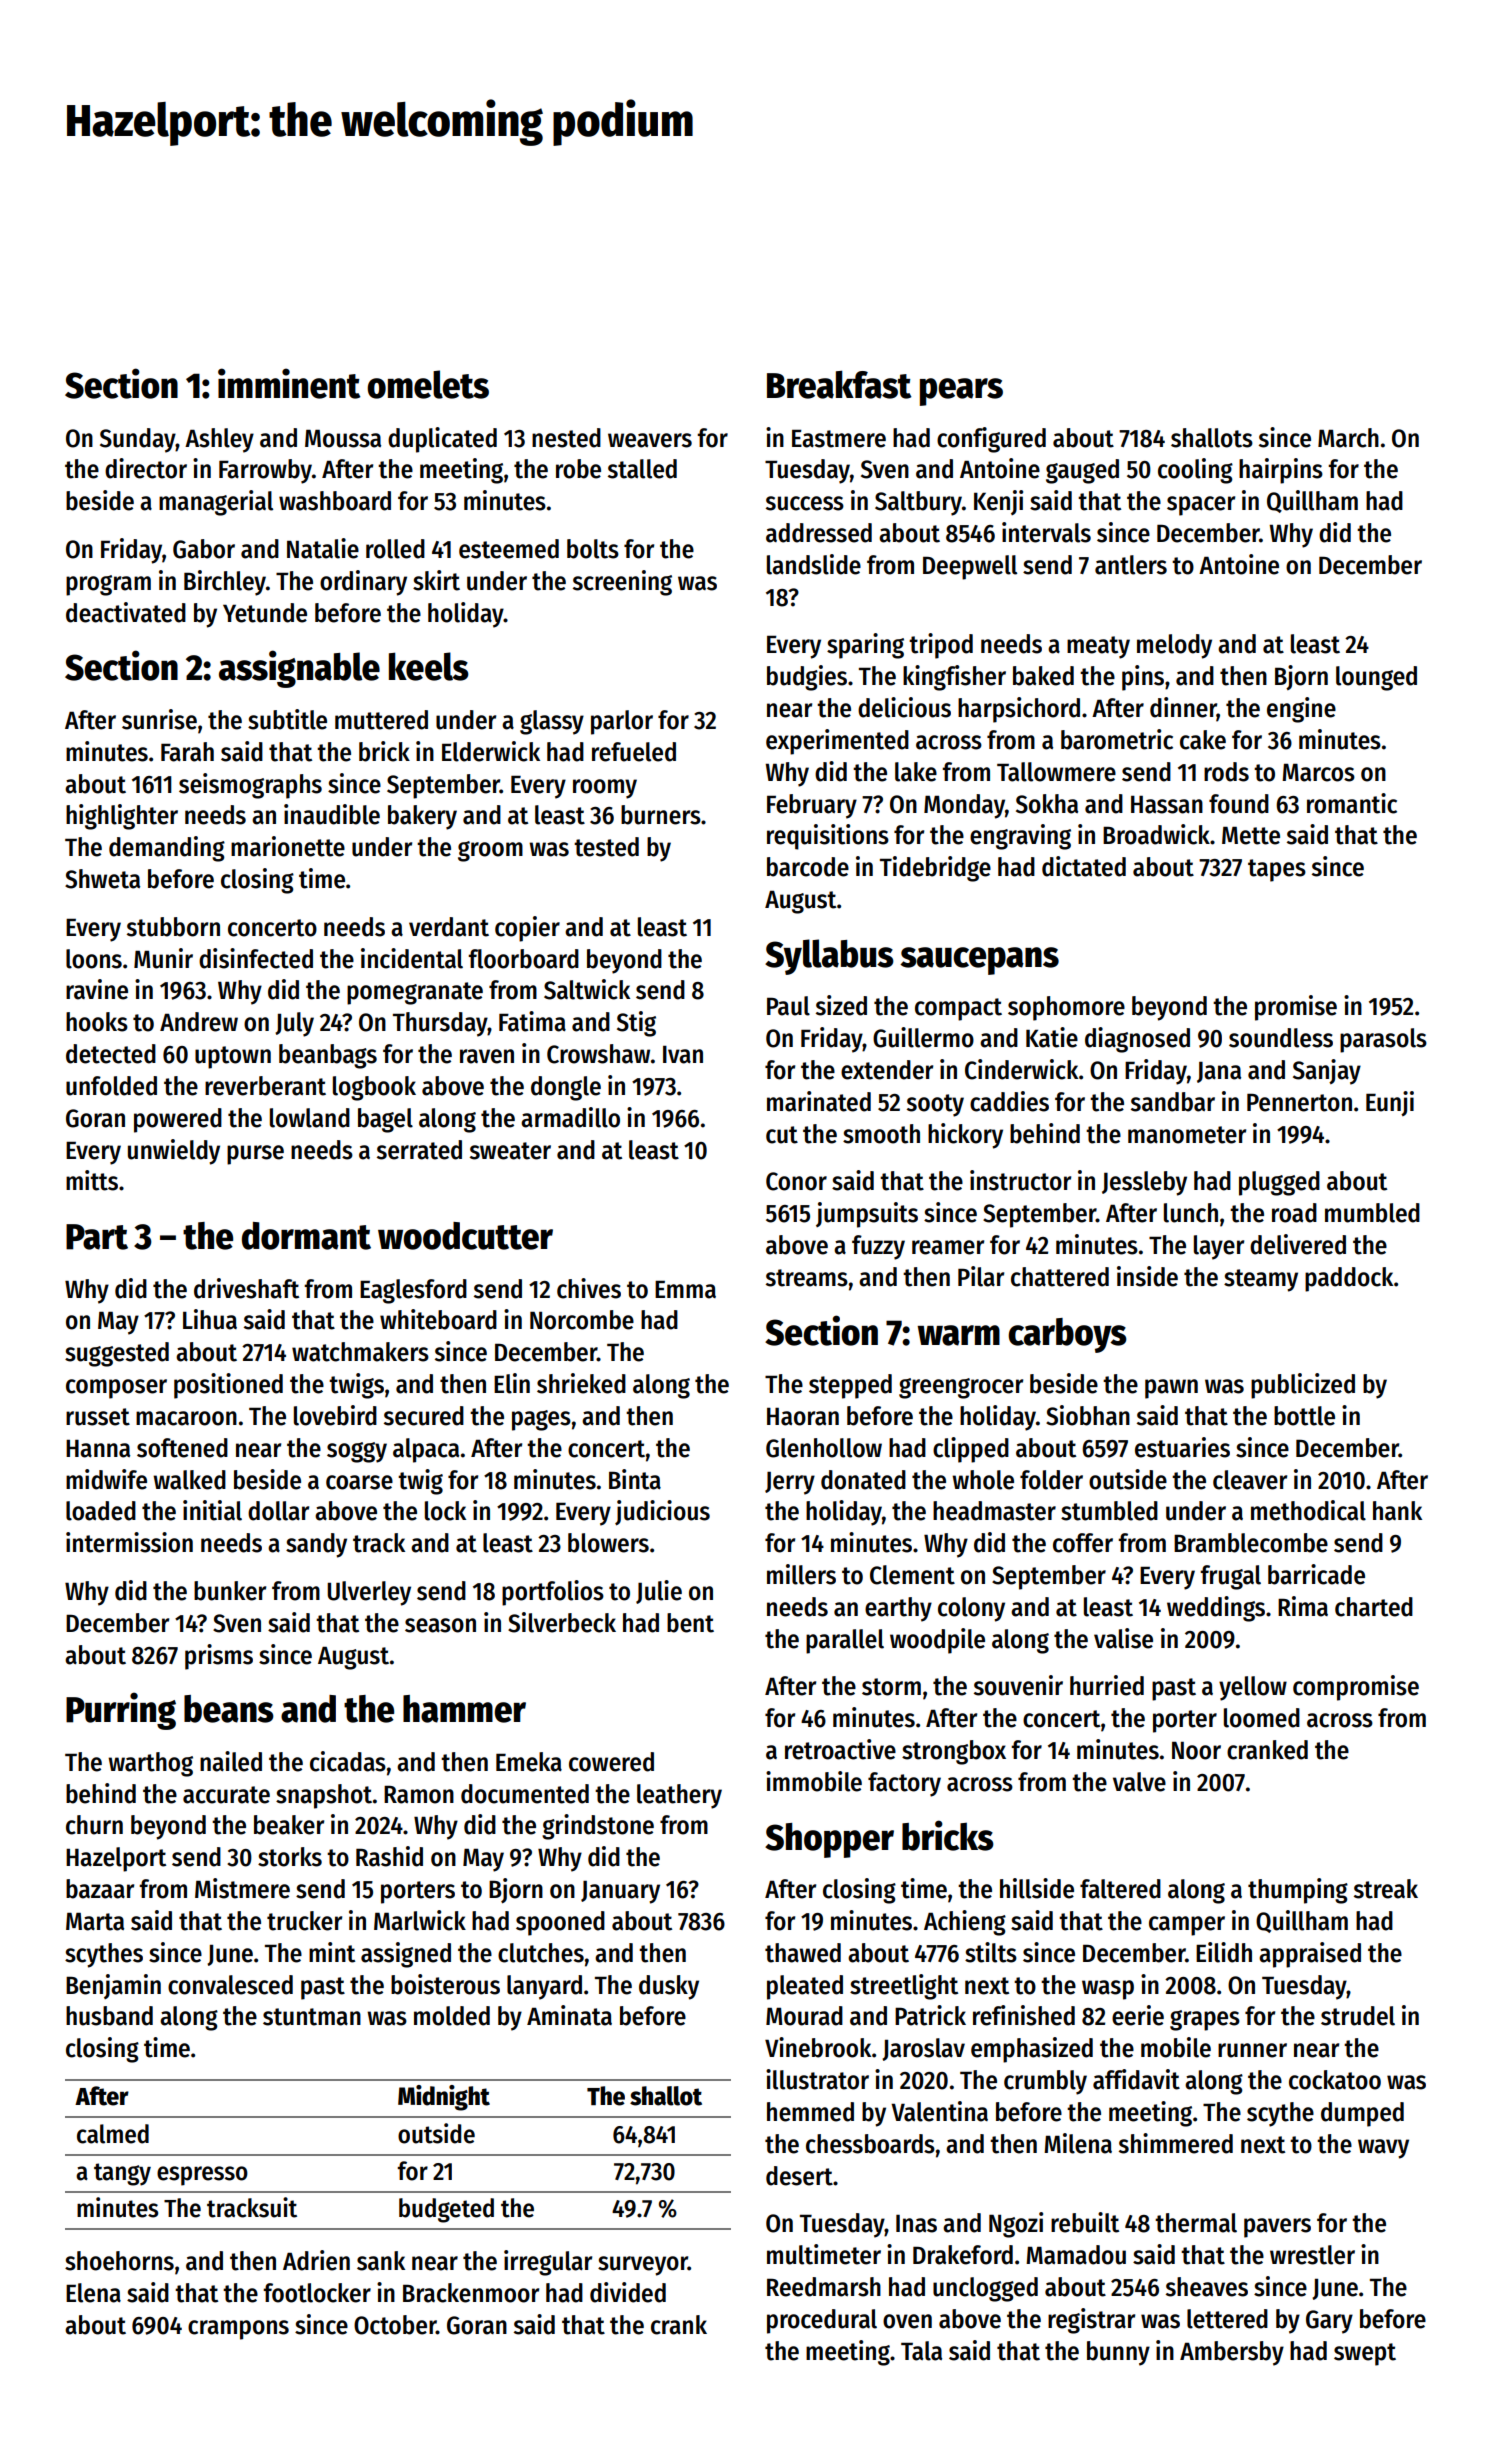 This document has height=2464, width=1496. I want to click on tangy, so click(122, 2174).
